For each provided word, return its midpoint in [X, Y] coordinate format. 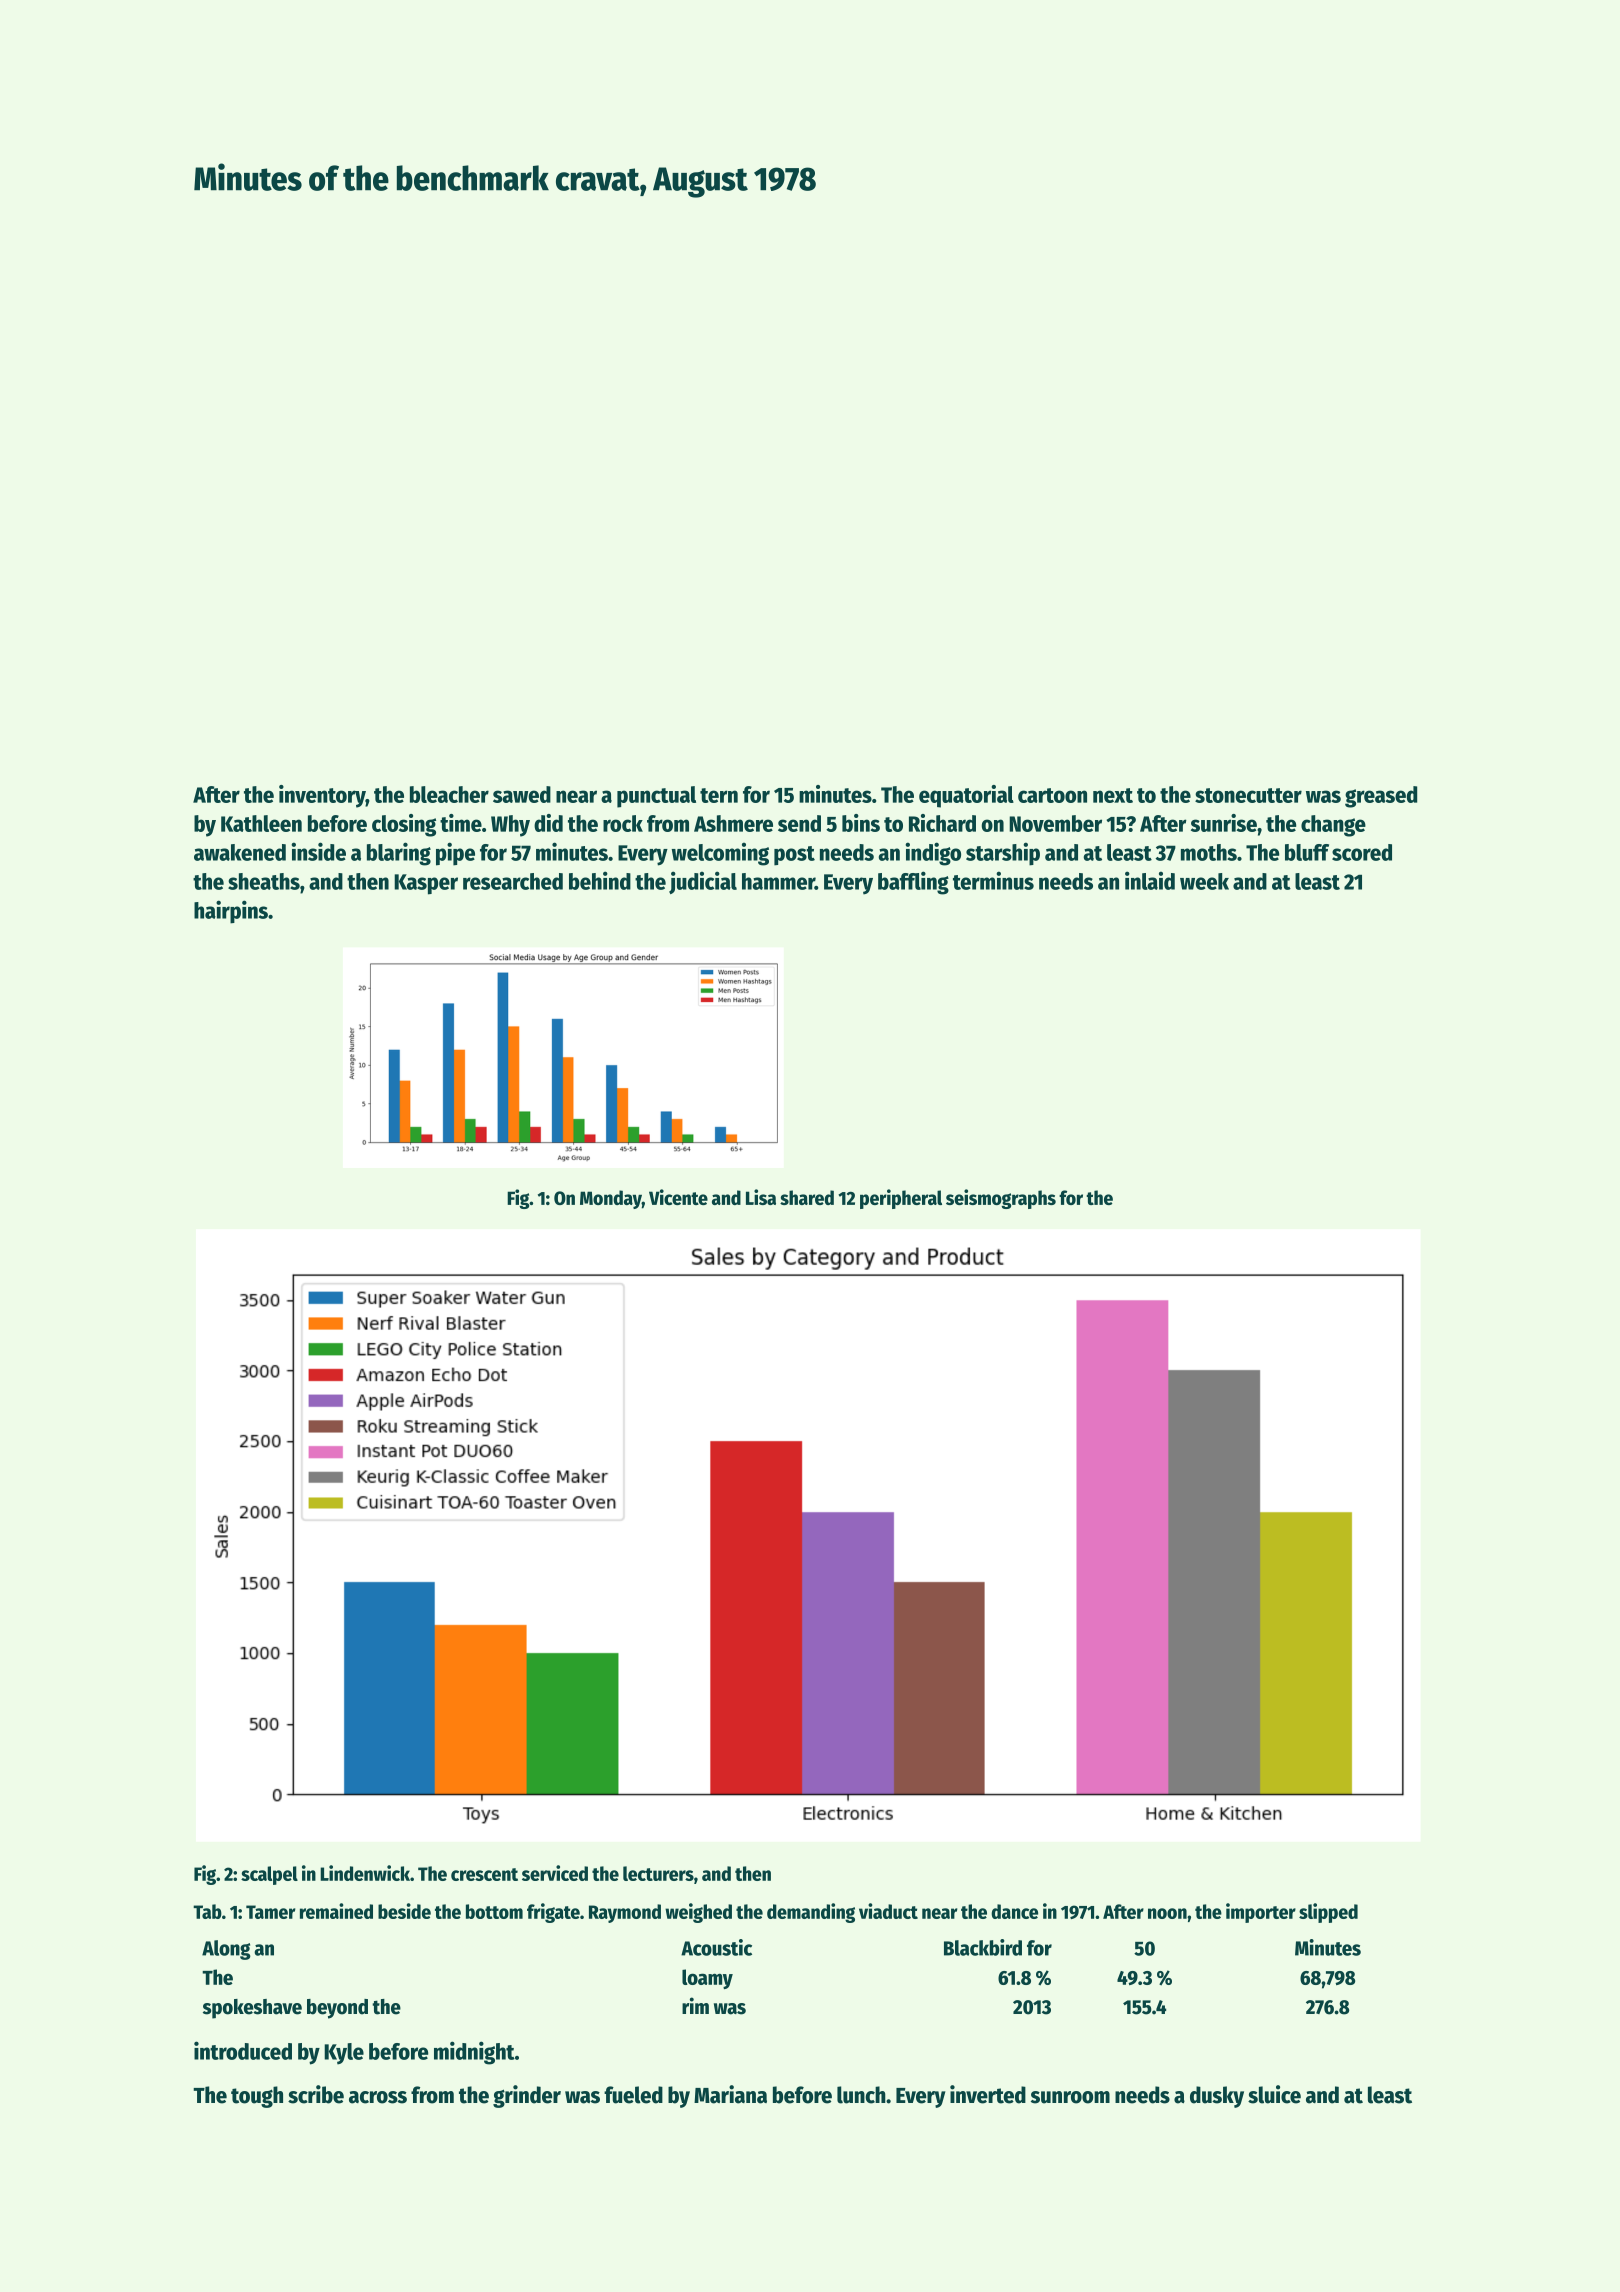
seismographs [1001, 1199]
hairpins [231, 912]
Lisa [761, 1197]
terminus [993, 880]
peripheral [901, 1199]
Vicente [678, 1197]
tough [257, 2097]
